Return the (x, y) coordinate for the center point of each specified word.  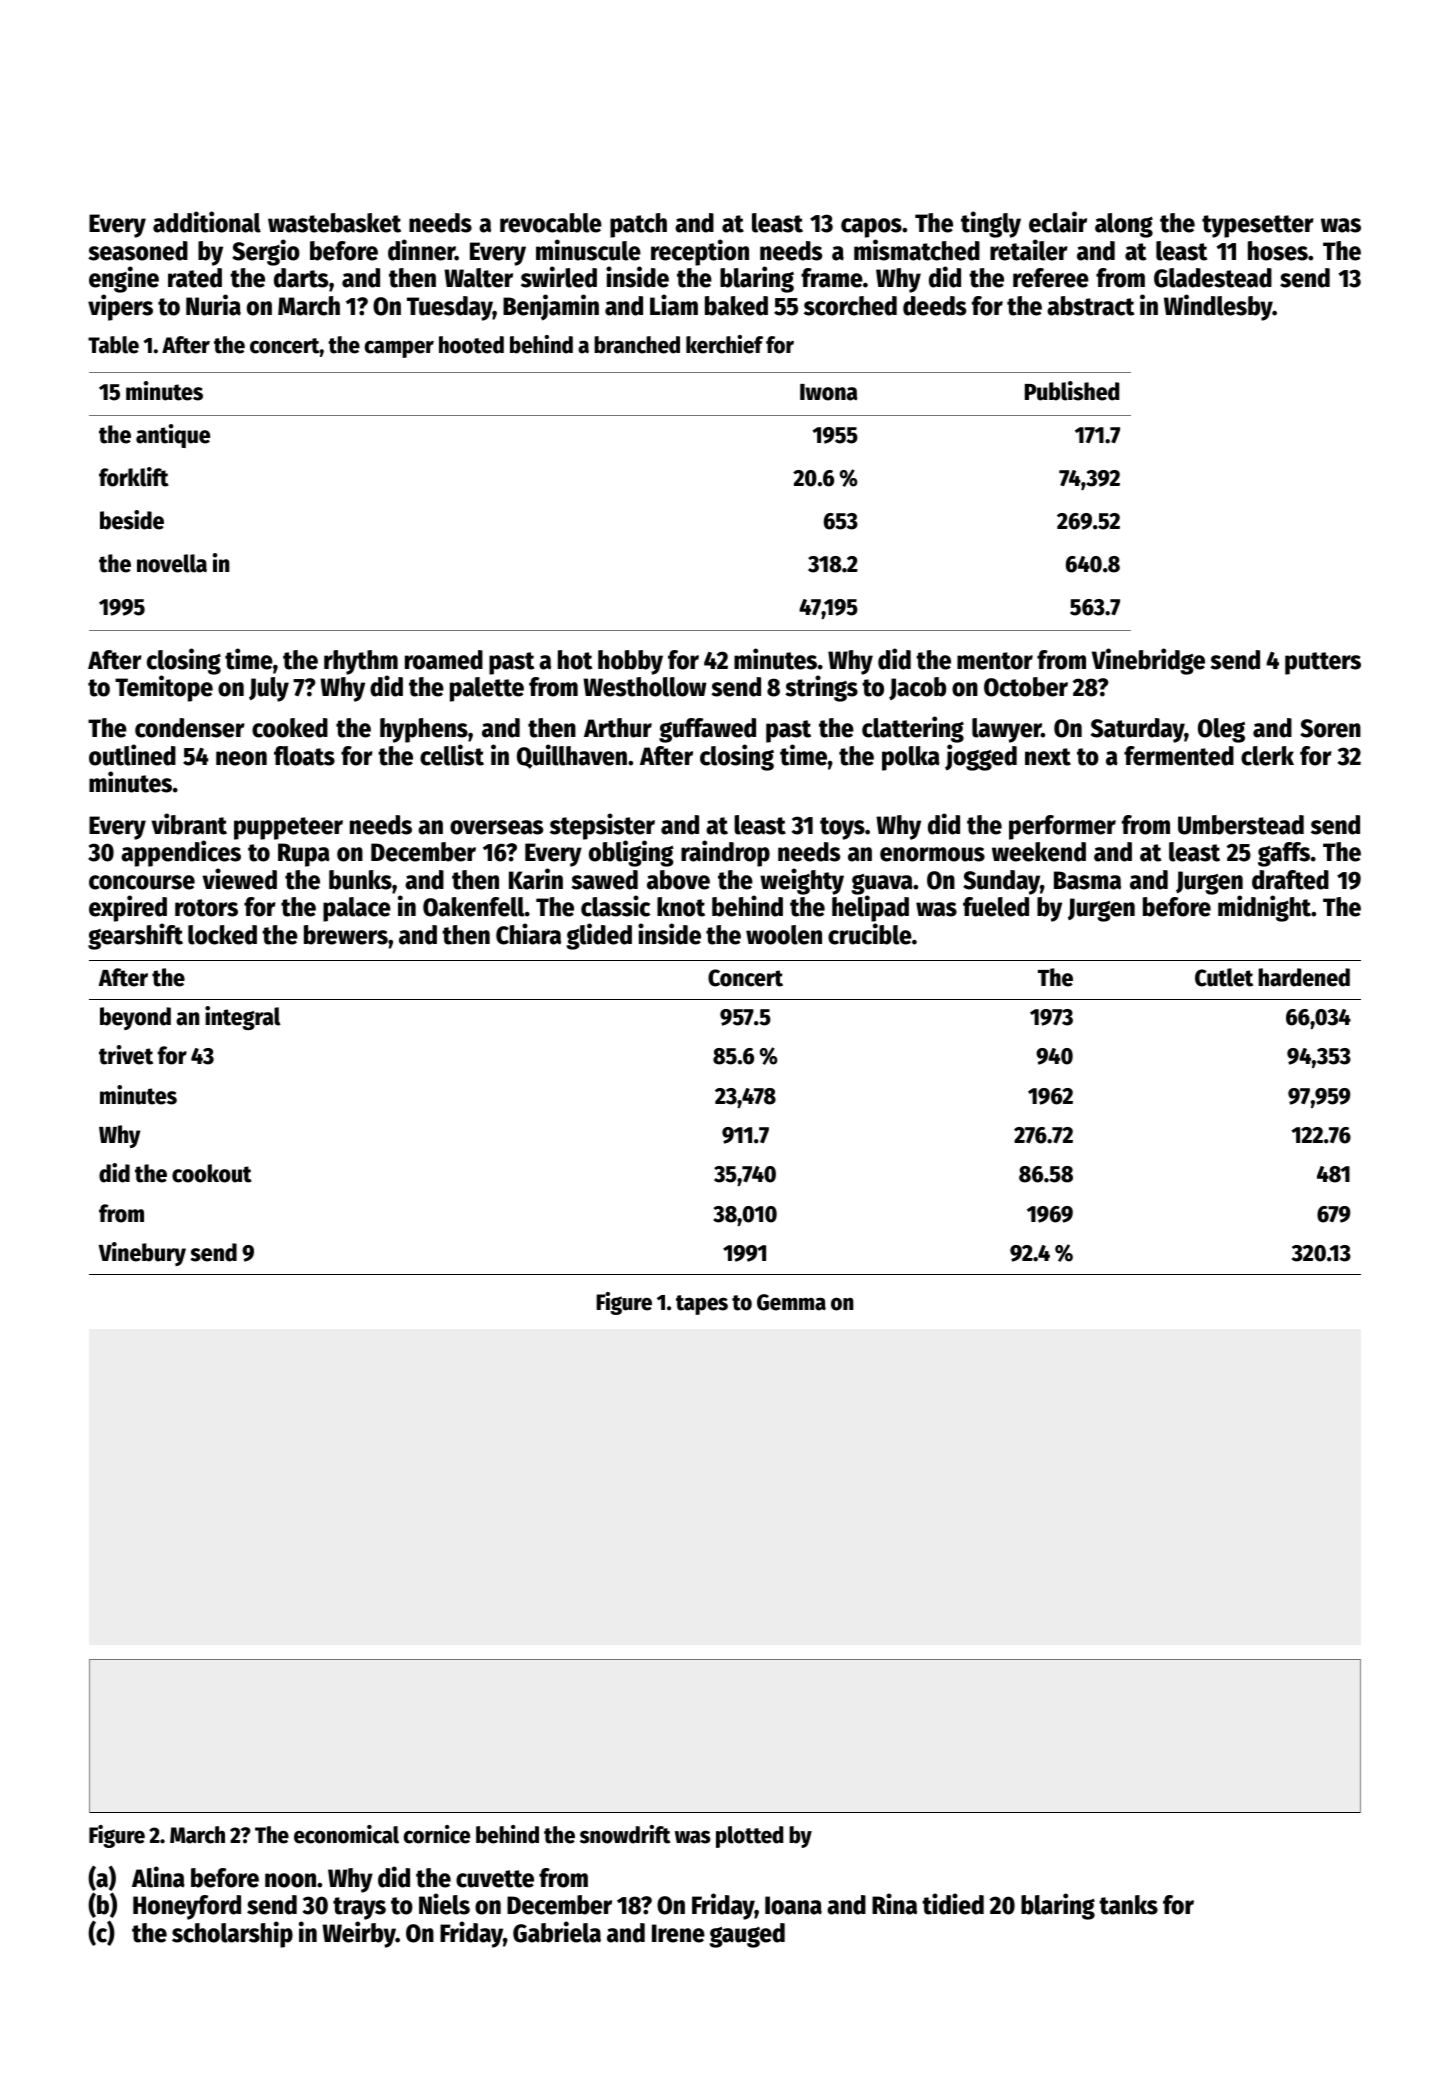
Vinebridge (1148, 661)
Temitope (164, 688)
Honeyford (187, 1907)
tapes (702, 1305)
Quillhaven (572, 756)
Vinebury (142, 1254)
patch (638, 225)
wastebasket (334, 223)
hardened (1304, 977)
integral (242, 1018)
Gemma (791, 1302)
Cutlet (1224, 977)
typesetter (1258, 226)
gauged (747, 1935)
